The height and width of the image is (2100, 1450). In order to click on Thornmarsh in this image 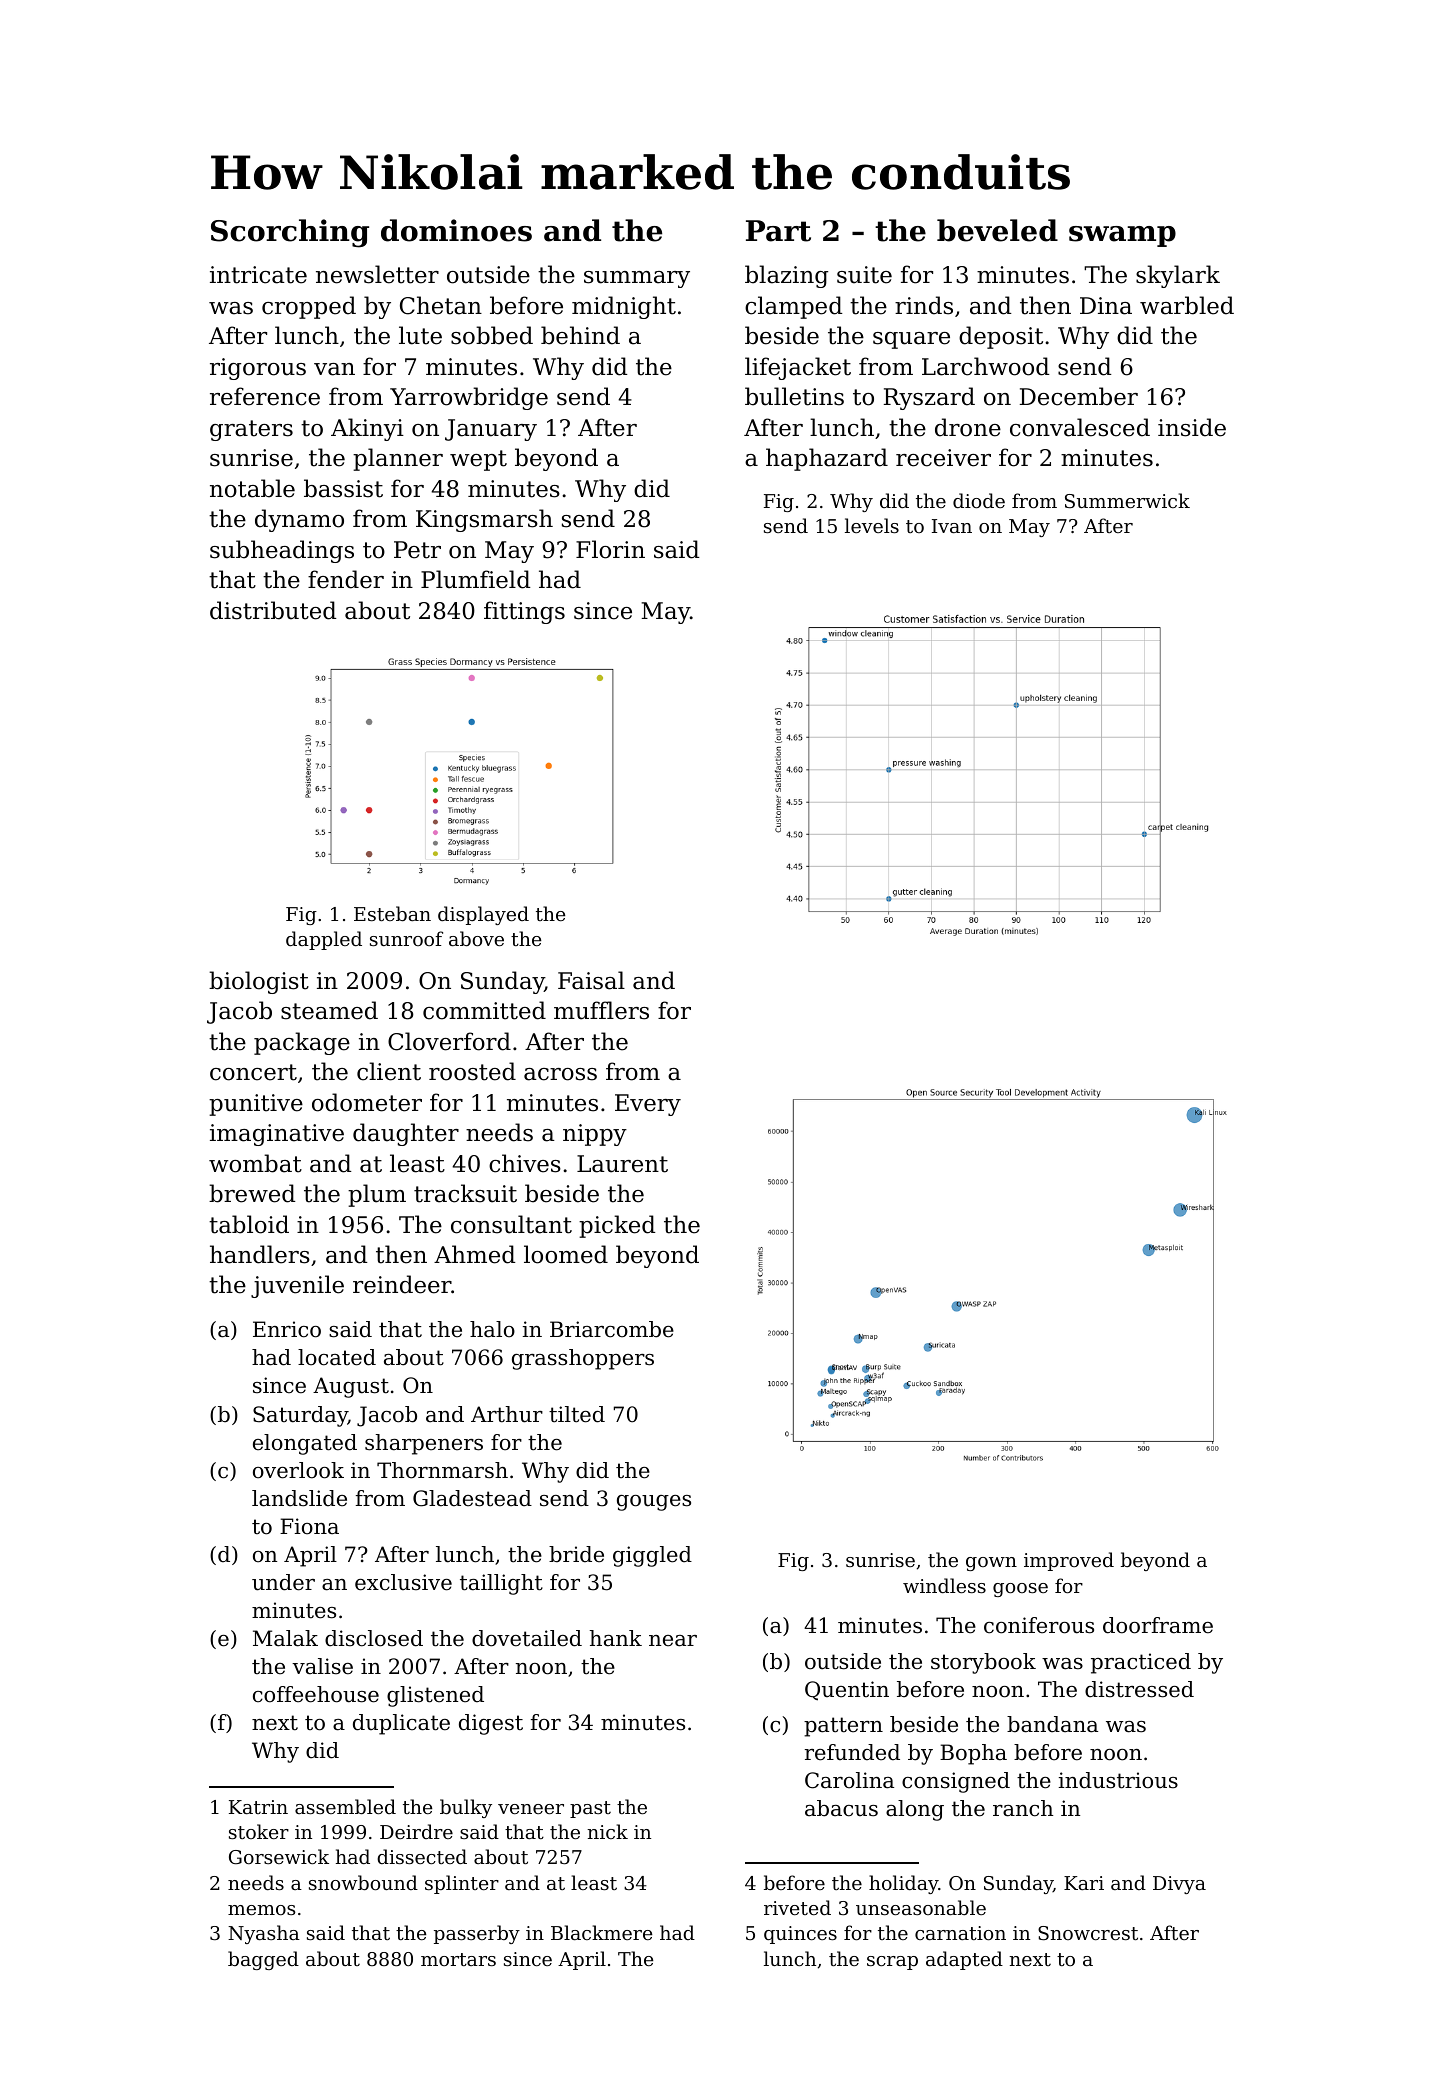, I will do `click(442, 1470)`.
